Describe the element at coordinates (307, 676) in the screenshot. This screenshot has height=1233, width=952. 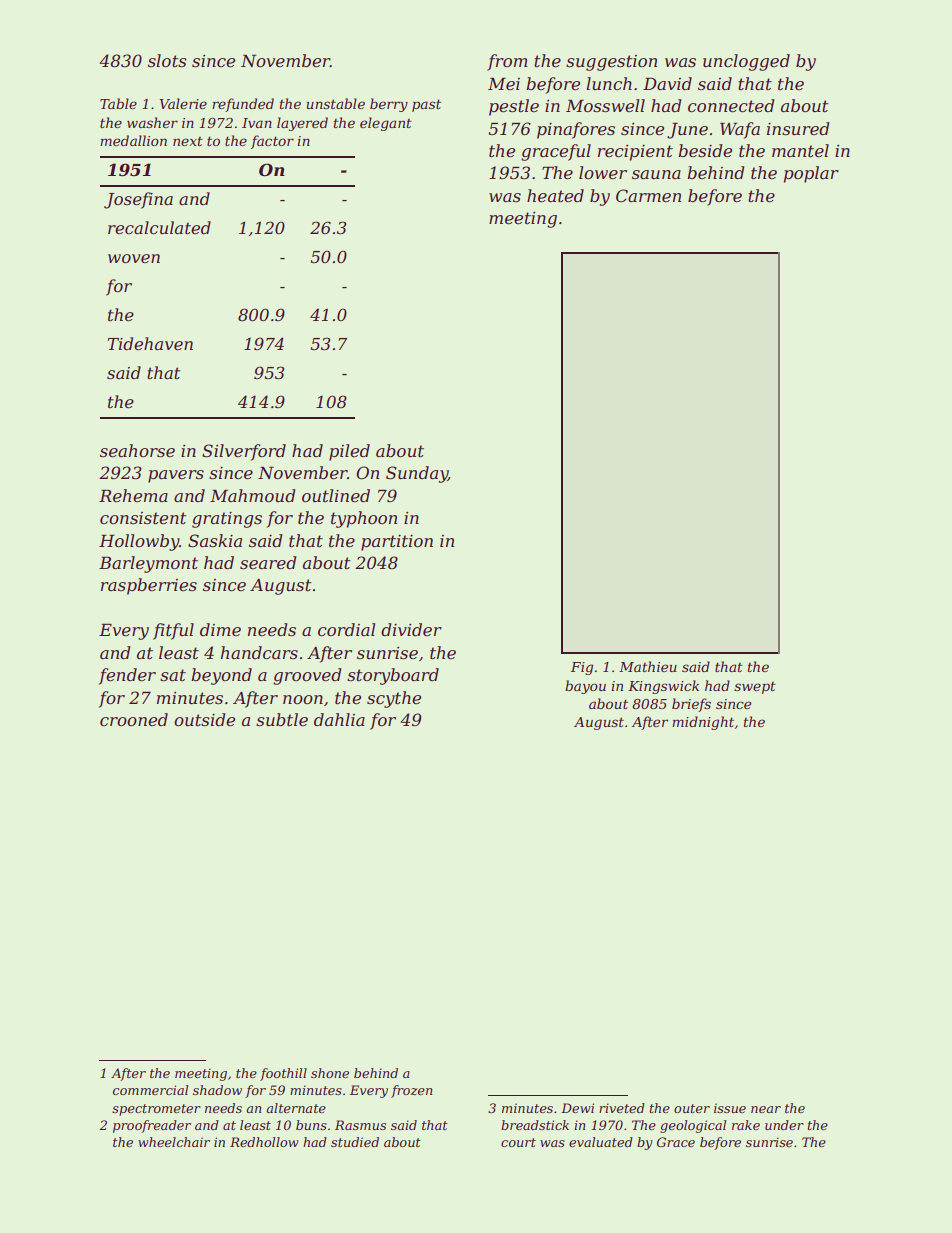
I see `grooved` at that location.
